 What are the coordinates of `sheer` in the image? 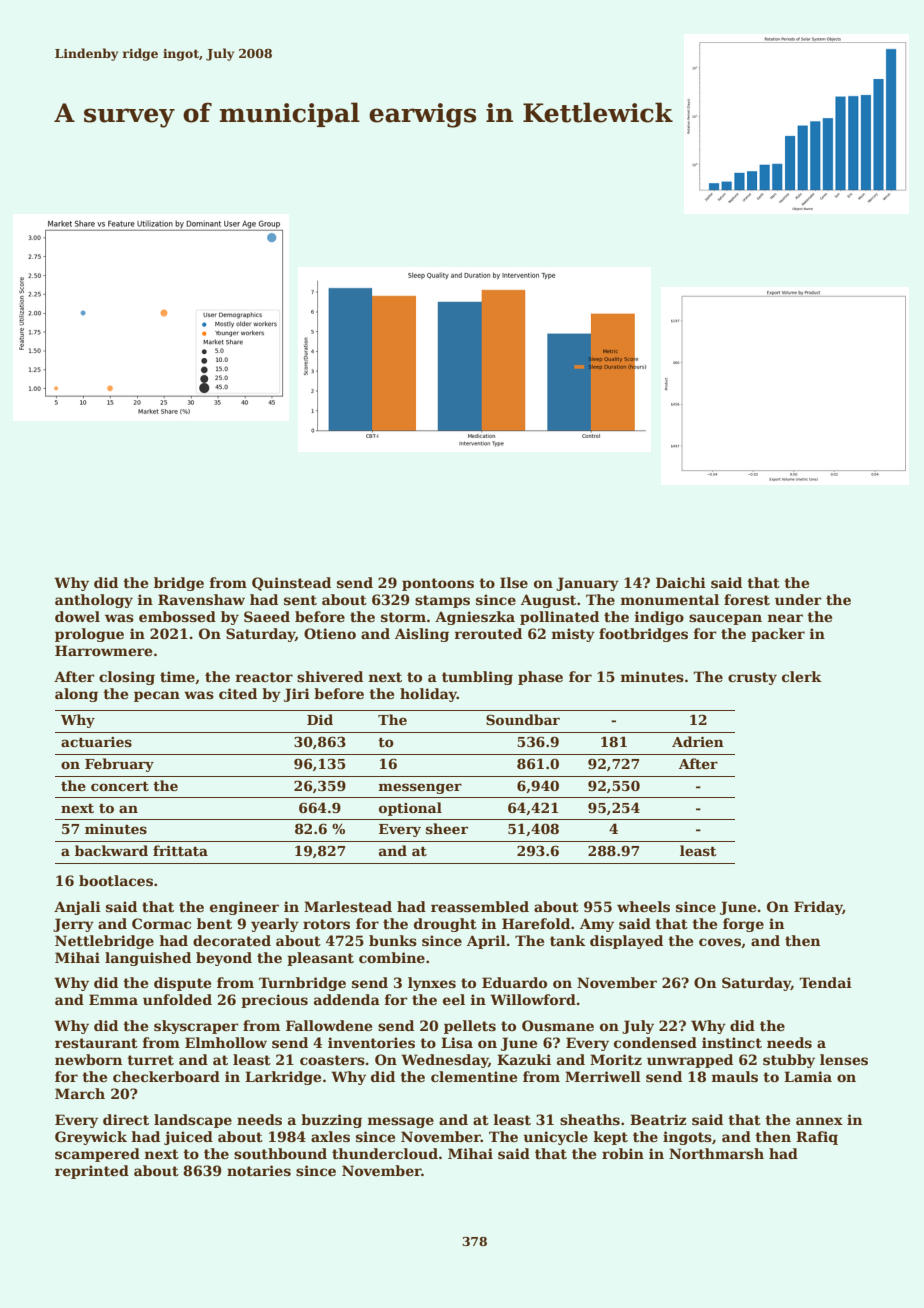 It's located at (447, 828).
